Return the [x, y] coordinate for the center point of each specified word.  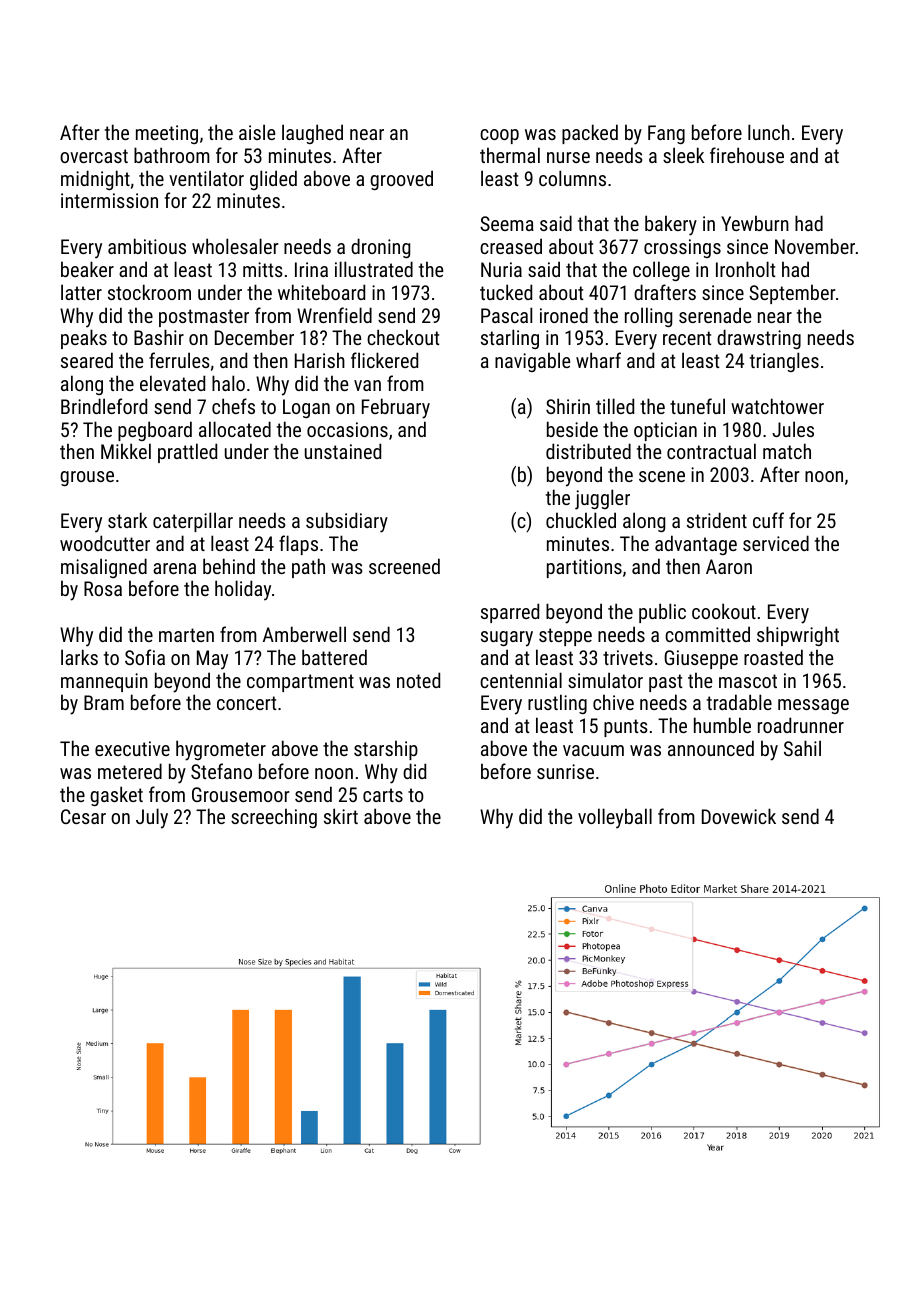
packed [590, 134]
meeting [167, 134]
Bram [104, 702]
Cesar [83, 816]
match [787, 451]
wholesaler [235, 246]
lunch [769, 132]
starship [386, 750]
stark [127, 520]
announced [711, 748]
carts [383, 795]
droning [380, 248]
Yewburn [755, 223]
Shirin [568, 406]
